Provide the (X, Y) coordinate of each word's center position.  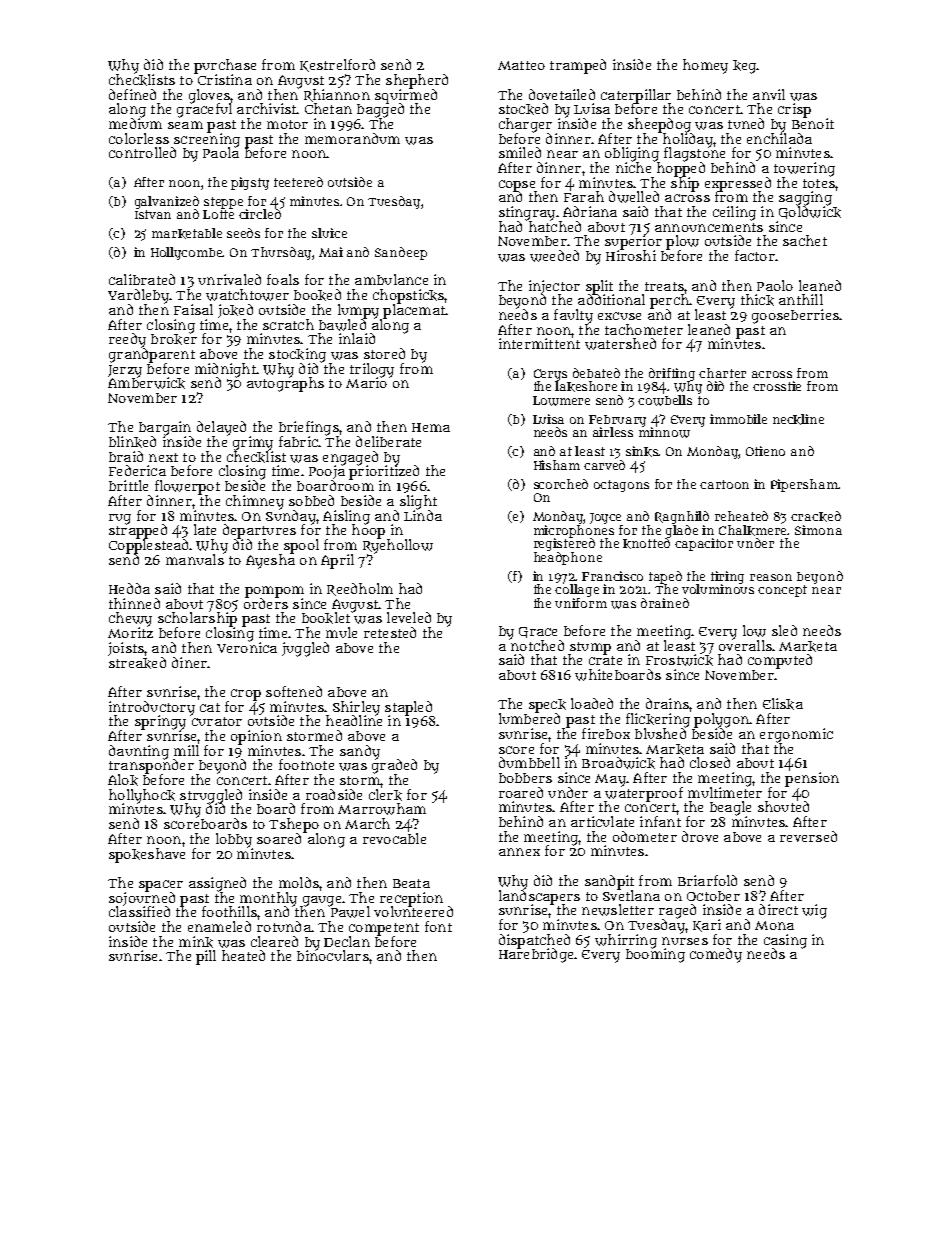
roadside (334, 794)
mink (196, 942)
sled (784, 630)
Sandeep (401, 253)
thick (757, 300)
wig (814, 911)
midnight (225, 370)
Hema (431, 427)
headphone (568, 558)
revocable (394, 838)
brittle (128, 485)
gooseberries (795, 316)
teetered (298, 182)
